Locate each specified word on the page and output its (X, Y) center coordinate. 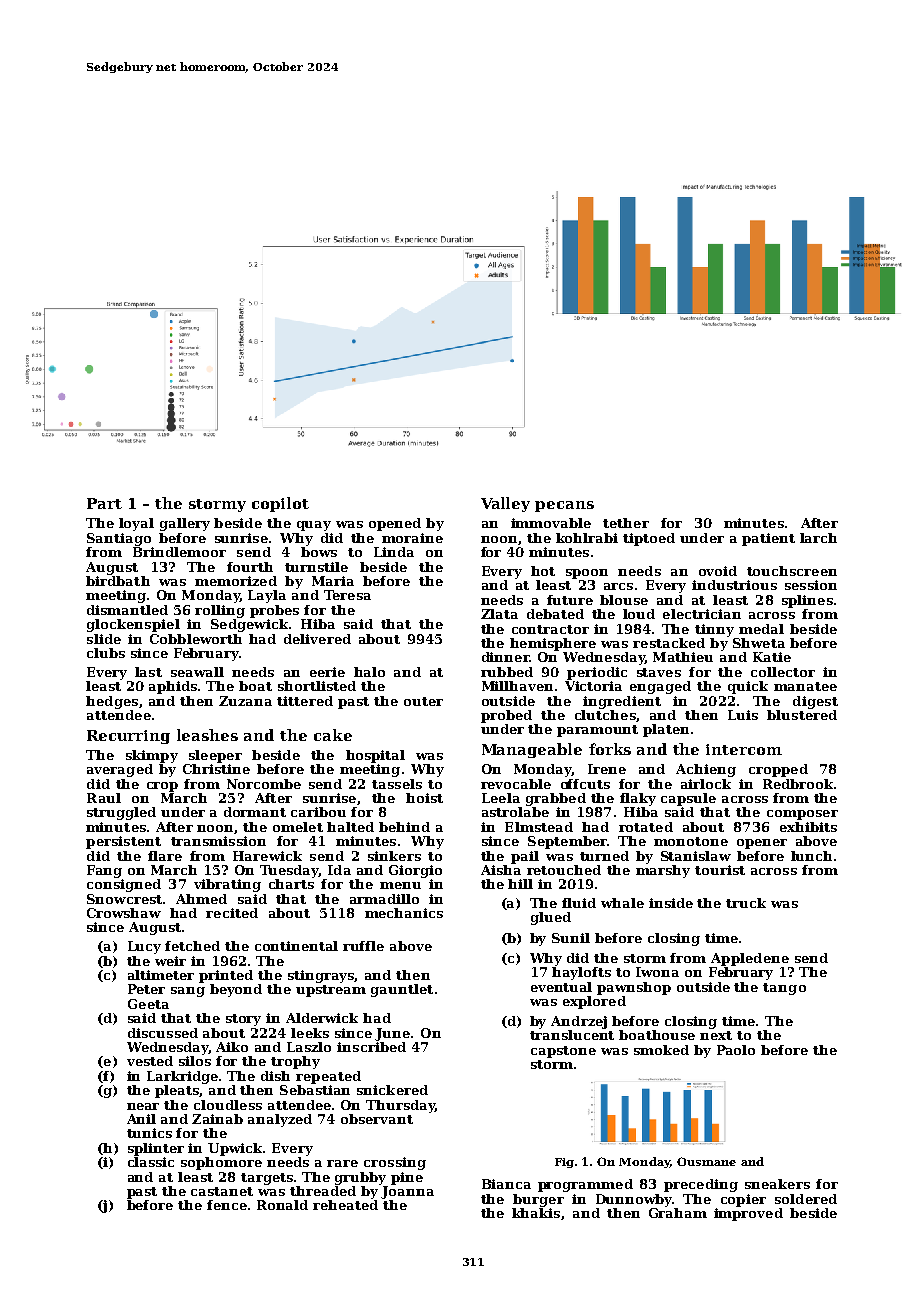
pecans (564, 506)
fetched (192, 946)
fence (227, 1205)
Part (104, 503)
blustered (802, 715)
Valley (505, 504)
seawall (197, 672)
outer (423, 701)
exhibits (808, 827)
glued (551, 918)
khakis (536, 1213)
